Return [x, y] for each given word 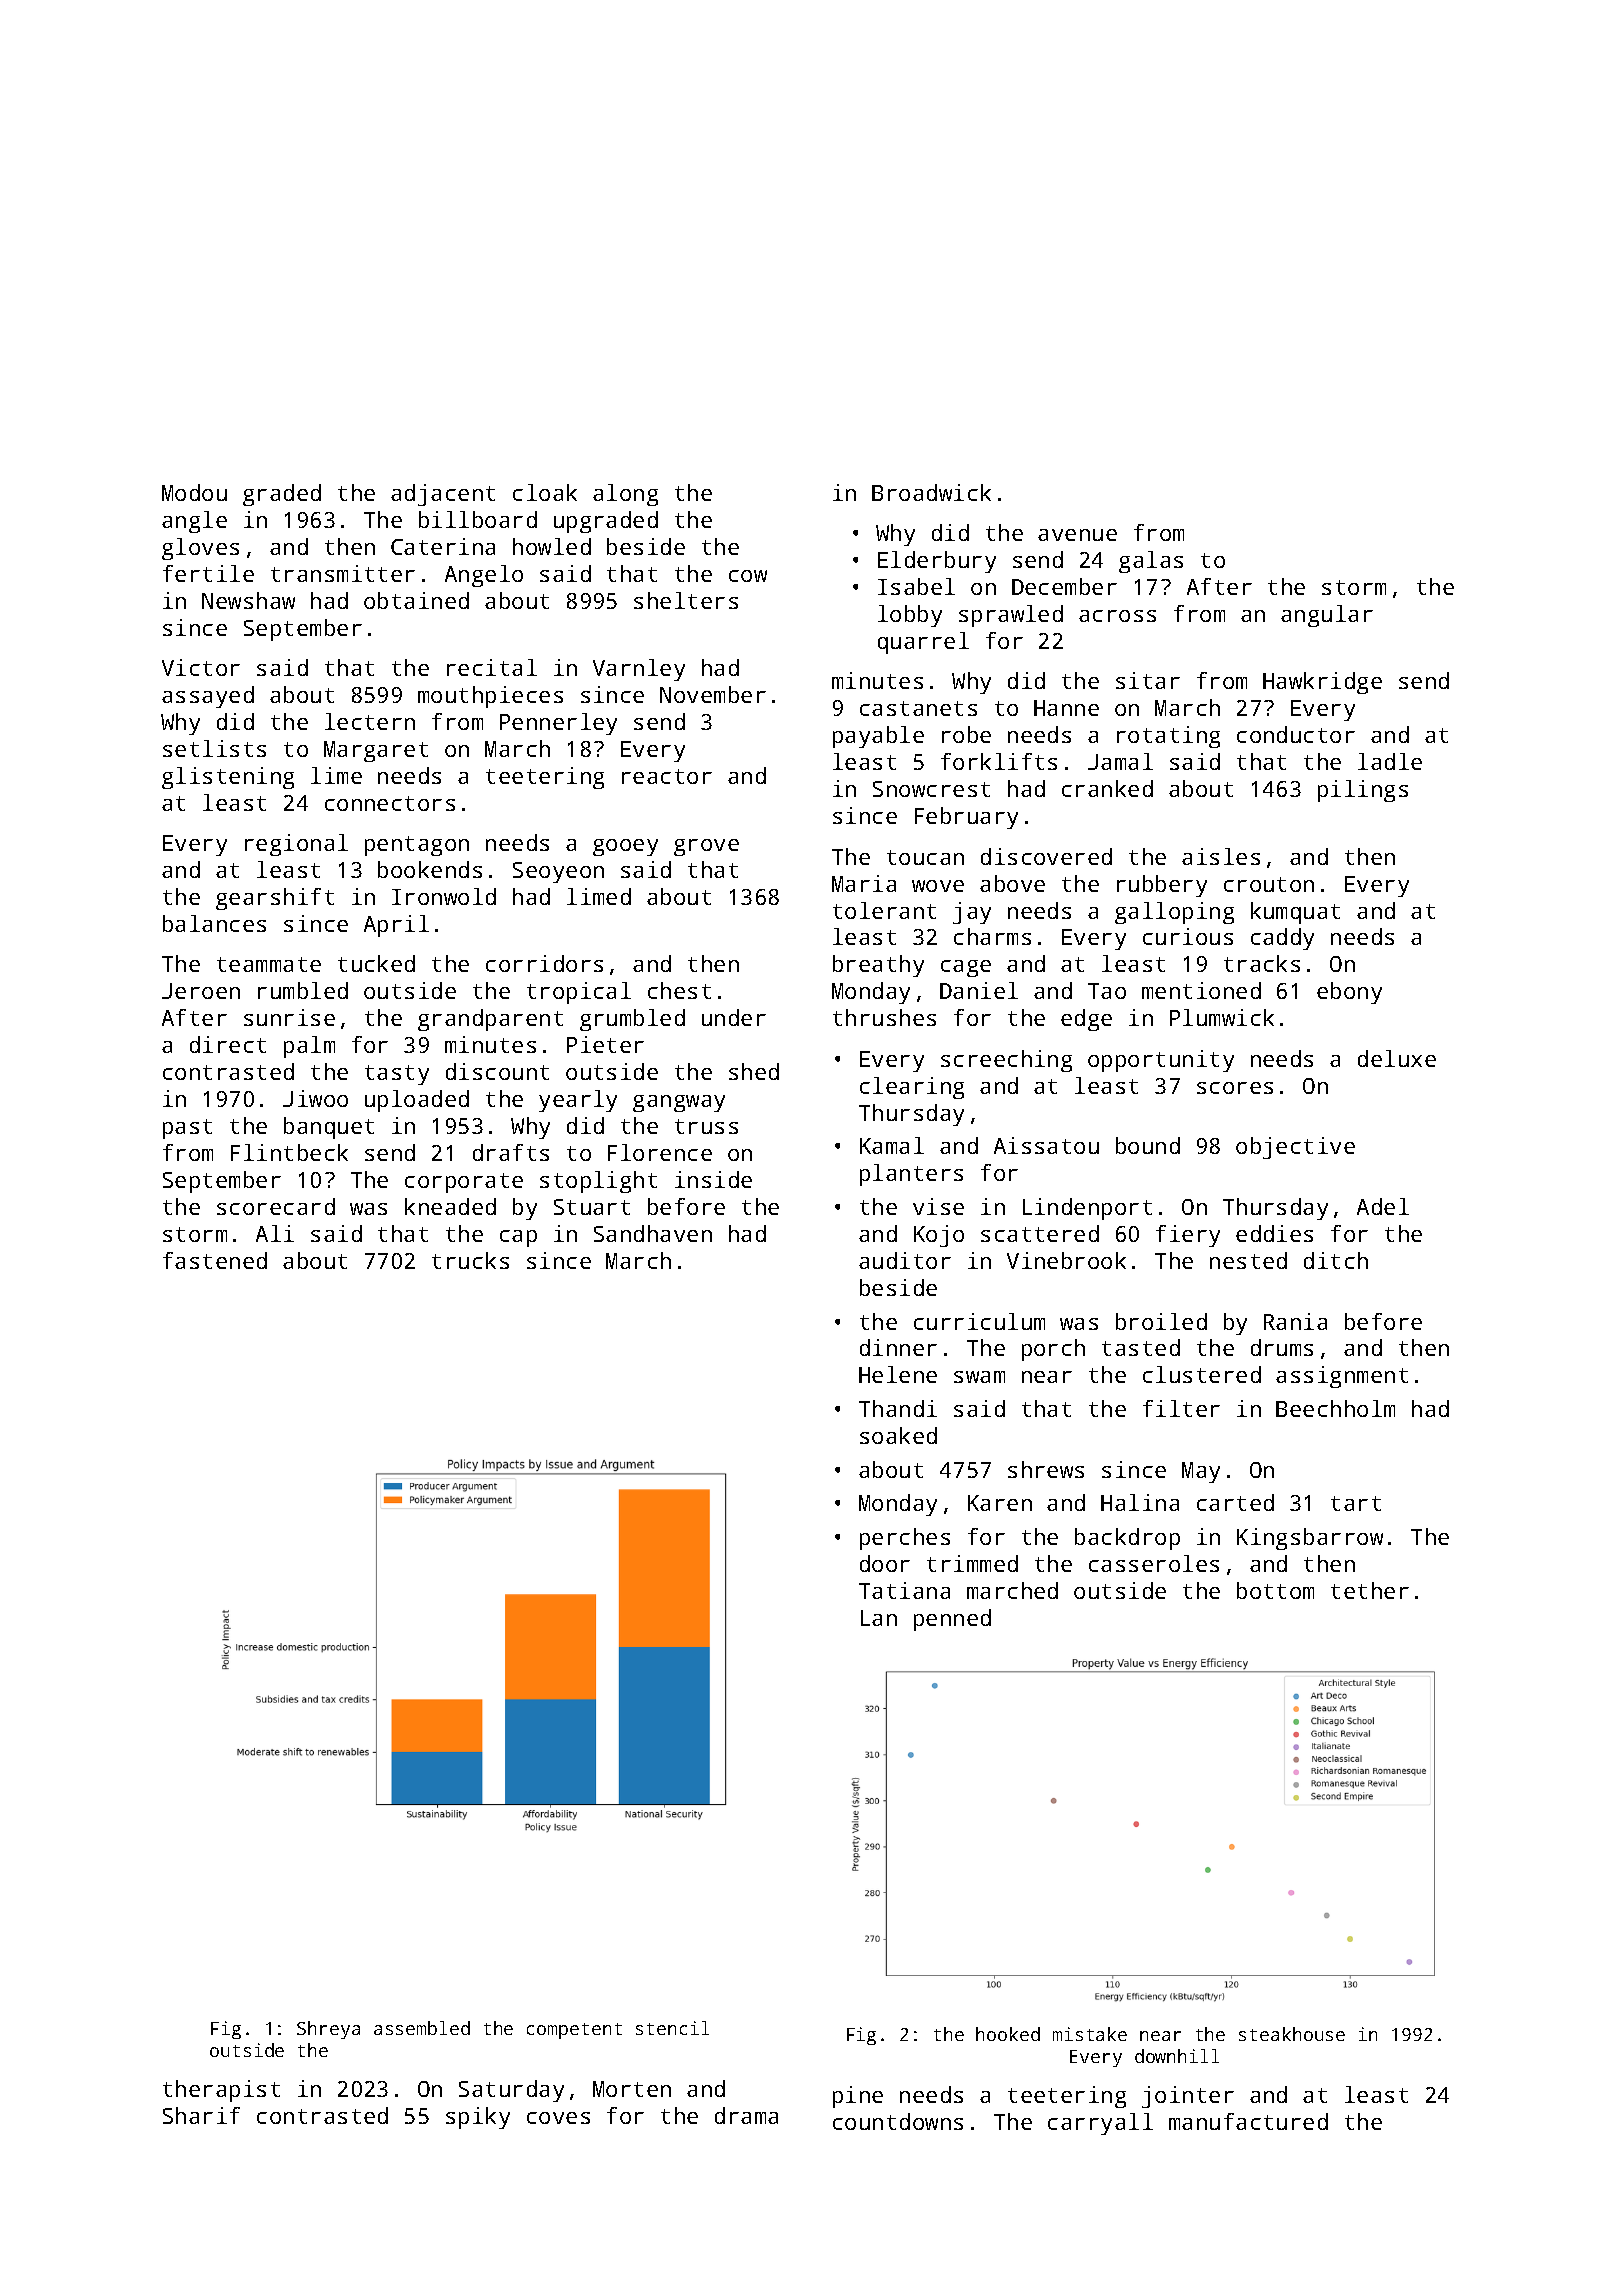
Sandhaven [653, 1233]
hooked [1008, 2034]
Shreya [328, 2030]
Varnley [639, 670]
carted [1235, 1502]
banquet [329, 1128]
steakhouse [1292, 2034]
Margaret [376, 751]
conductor [1296, 734]
